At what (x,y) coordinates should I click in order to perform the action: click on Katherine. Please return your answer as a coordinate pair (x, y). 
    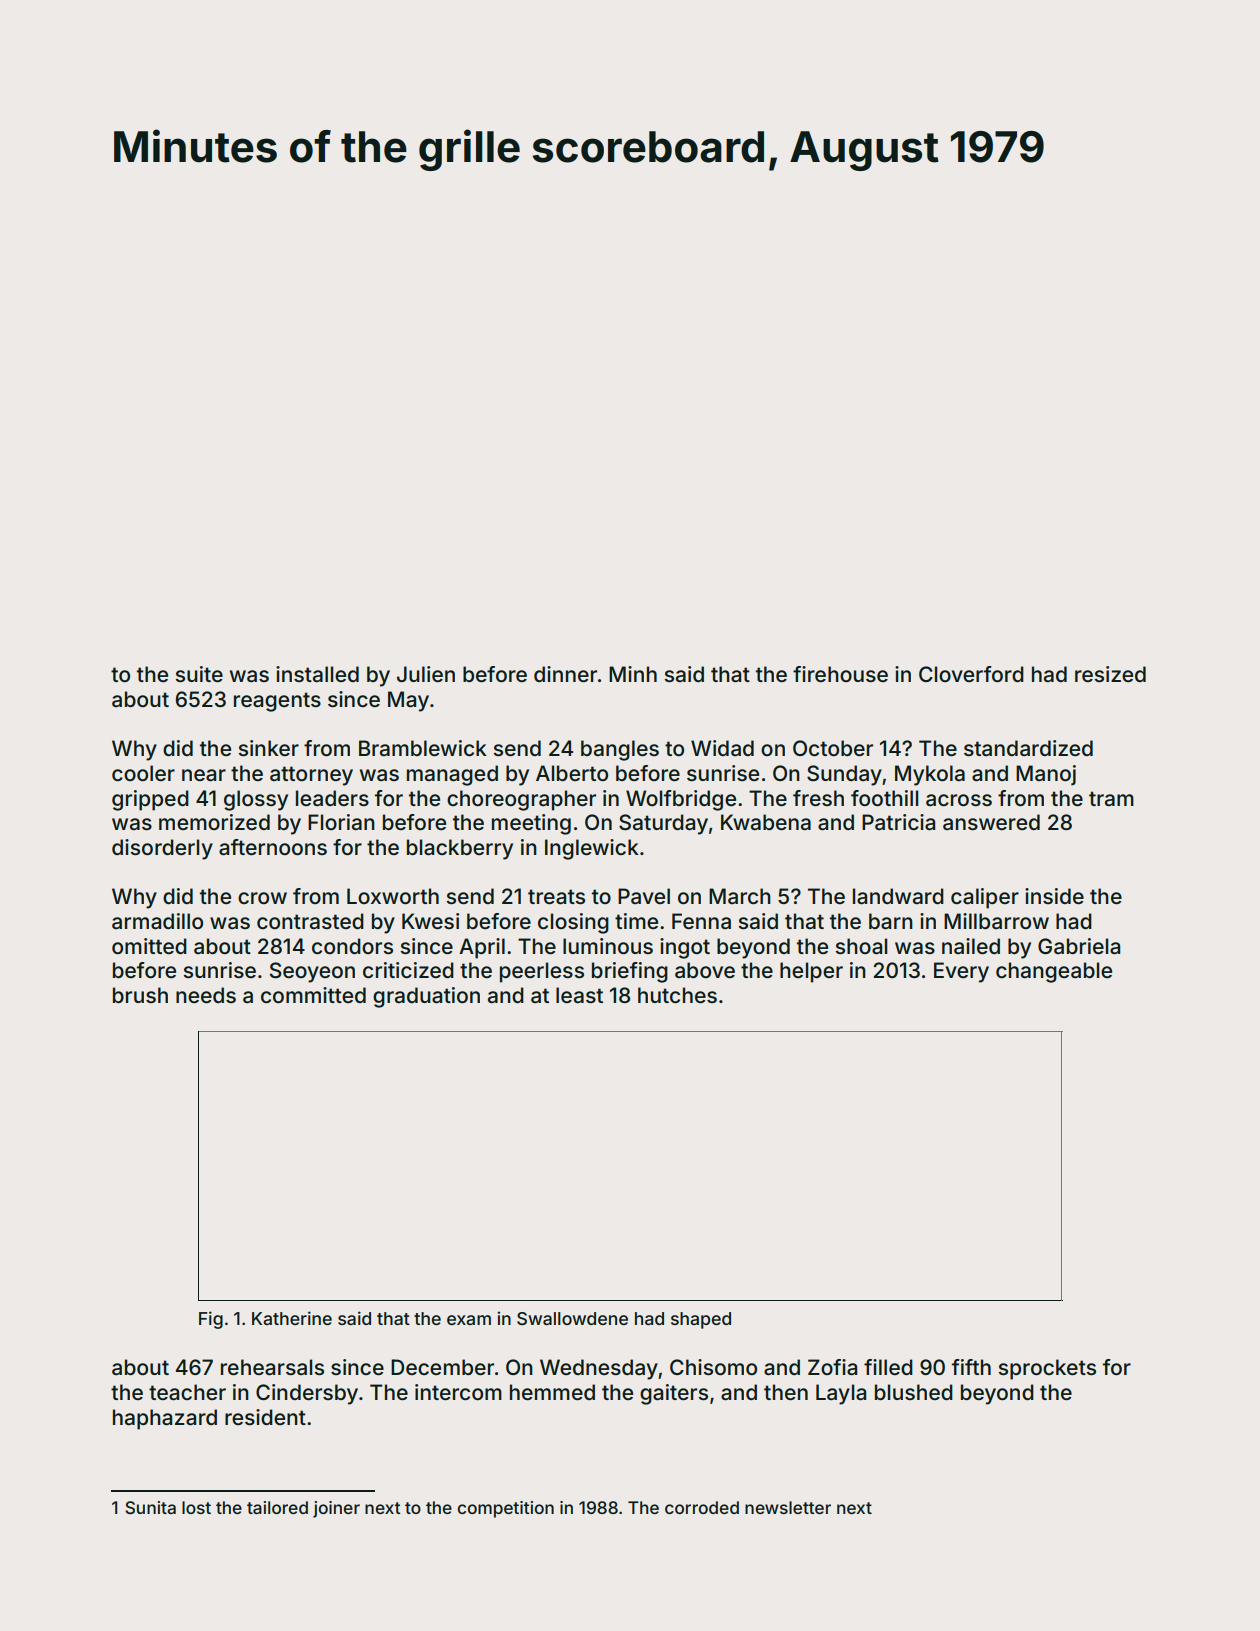
    Looking at the image, I should click on (292, 1318).
